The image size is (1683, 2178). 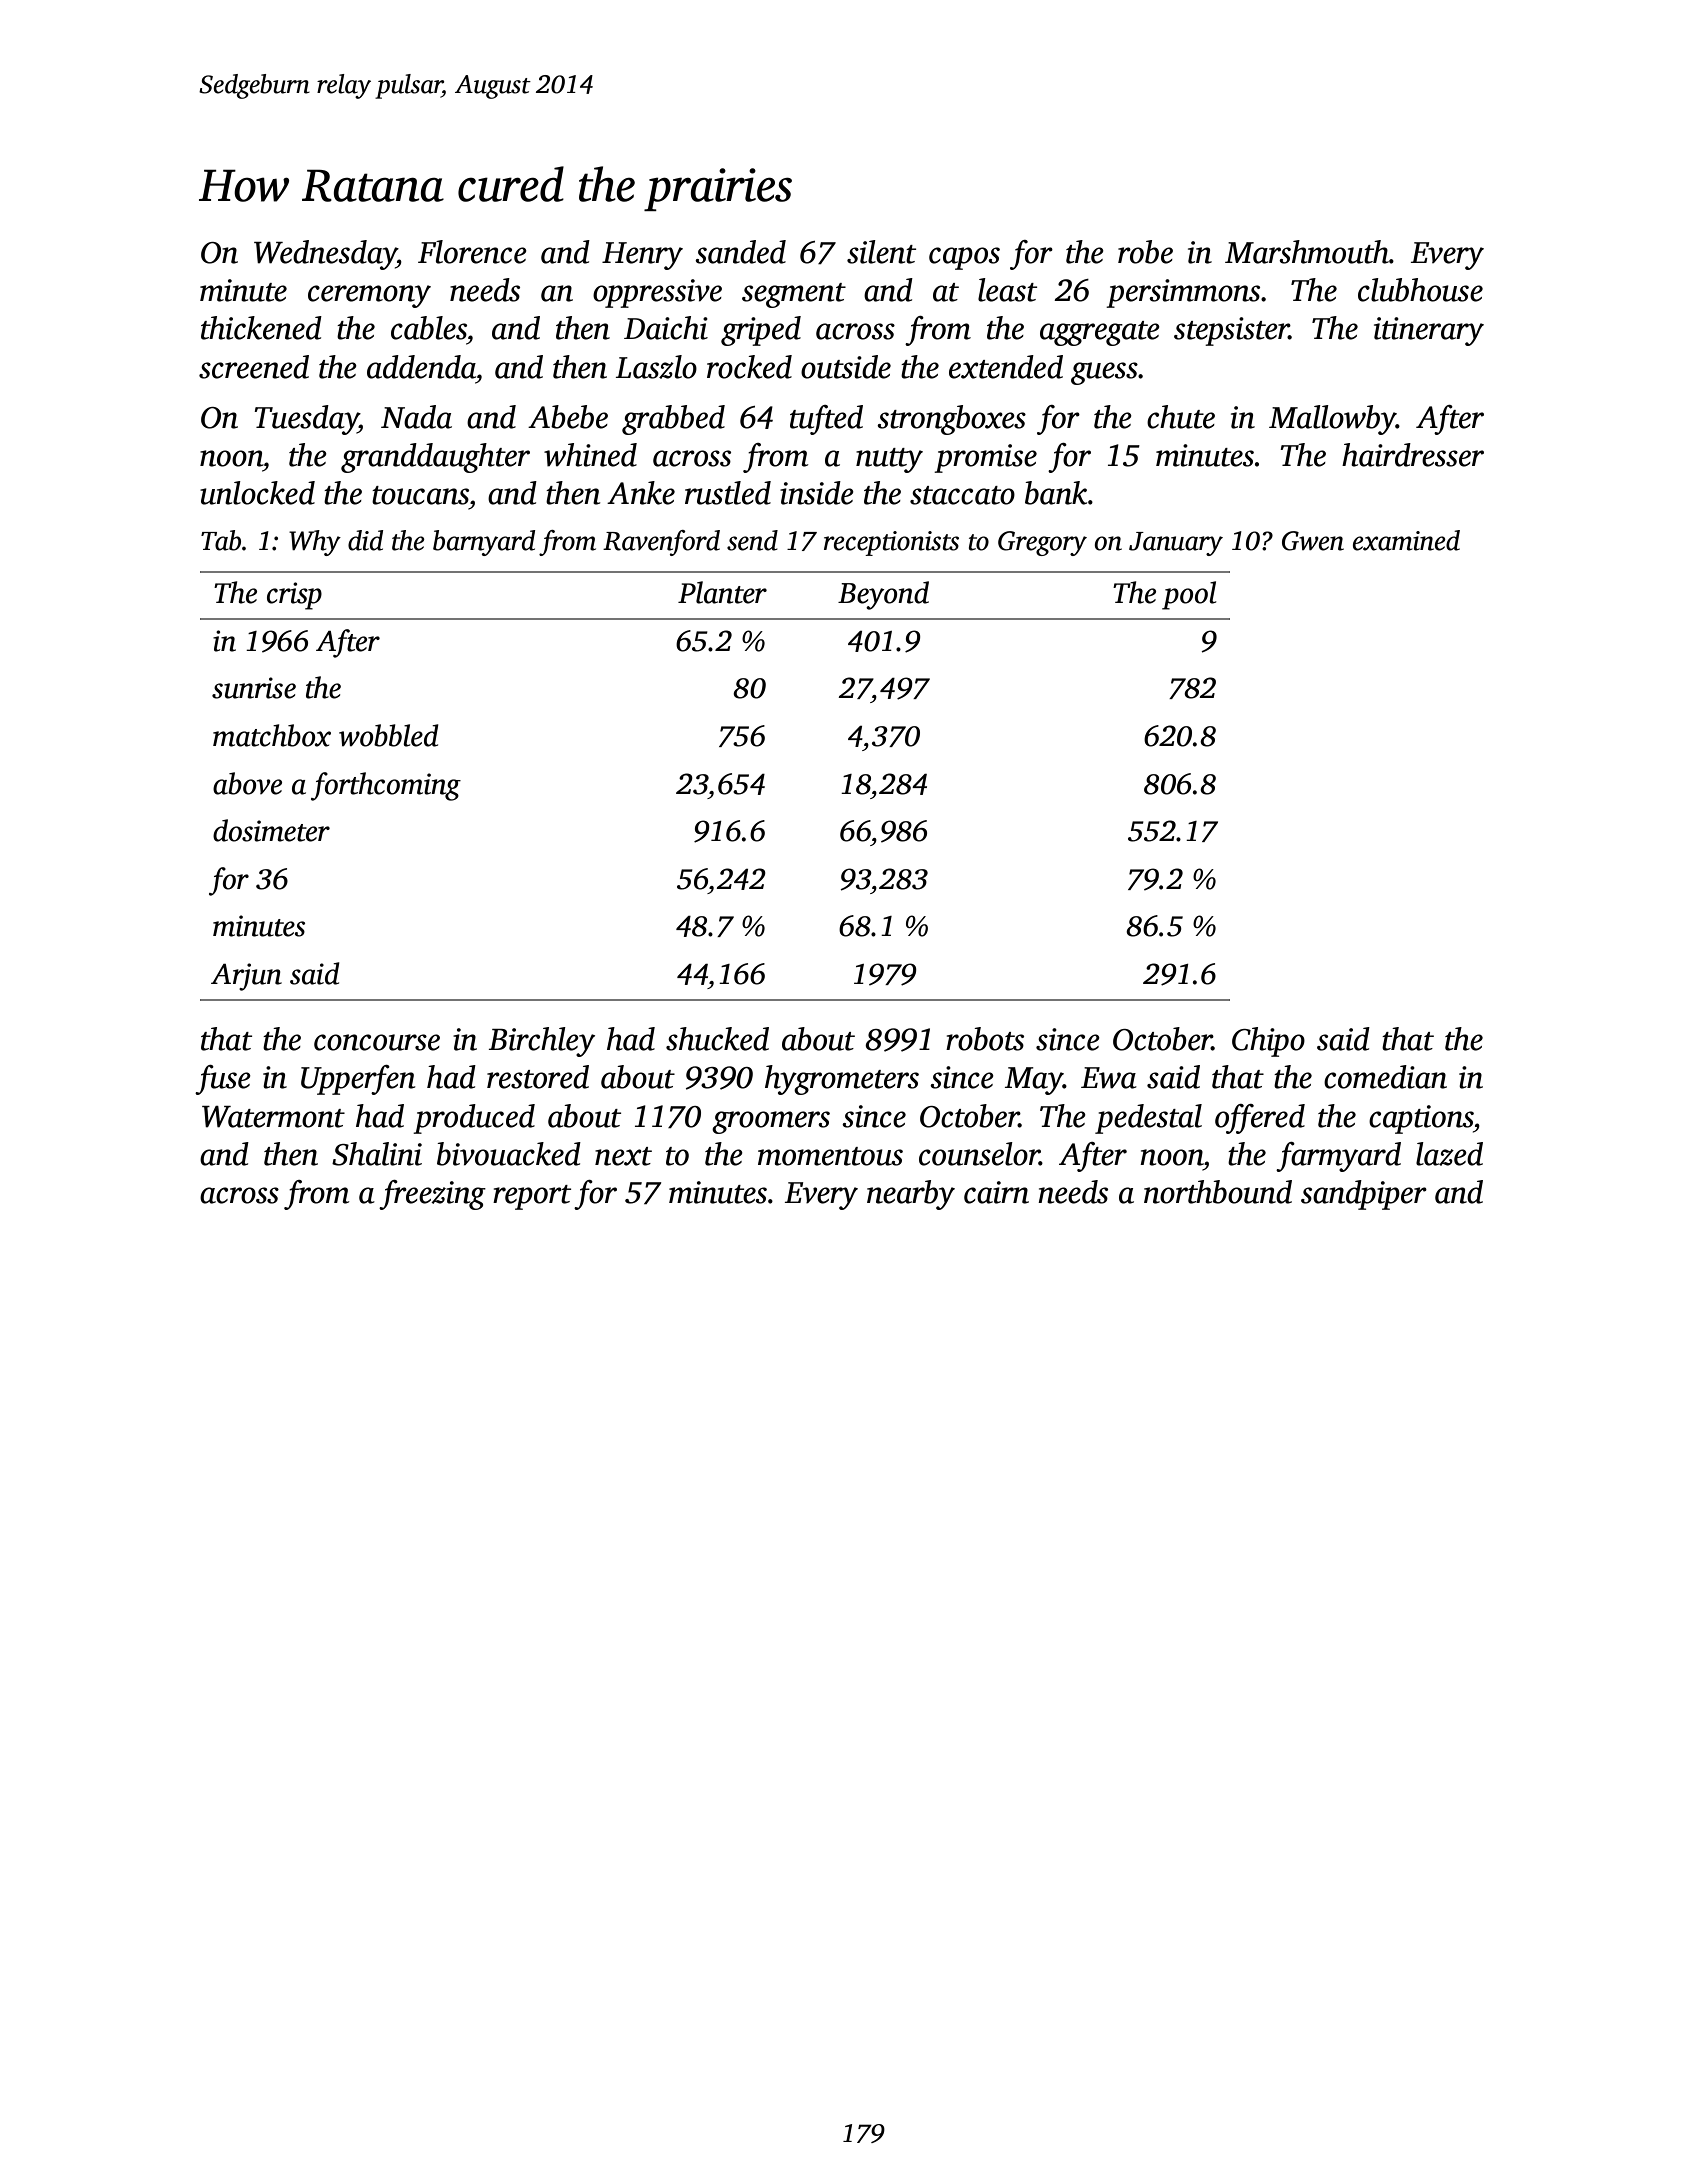 What do you see at coordinates (979, 1154) in the page?
I see `counselor` at bounding box center [979, 1154].
